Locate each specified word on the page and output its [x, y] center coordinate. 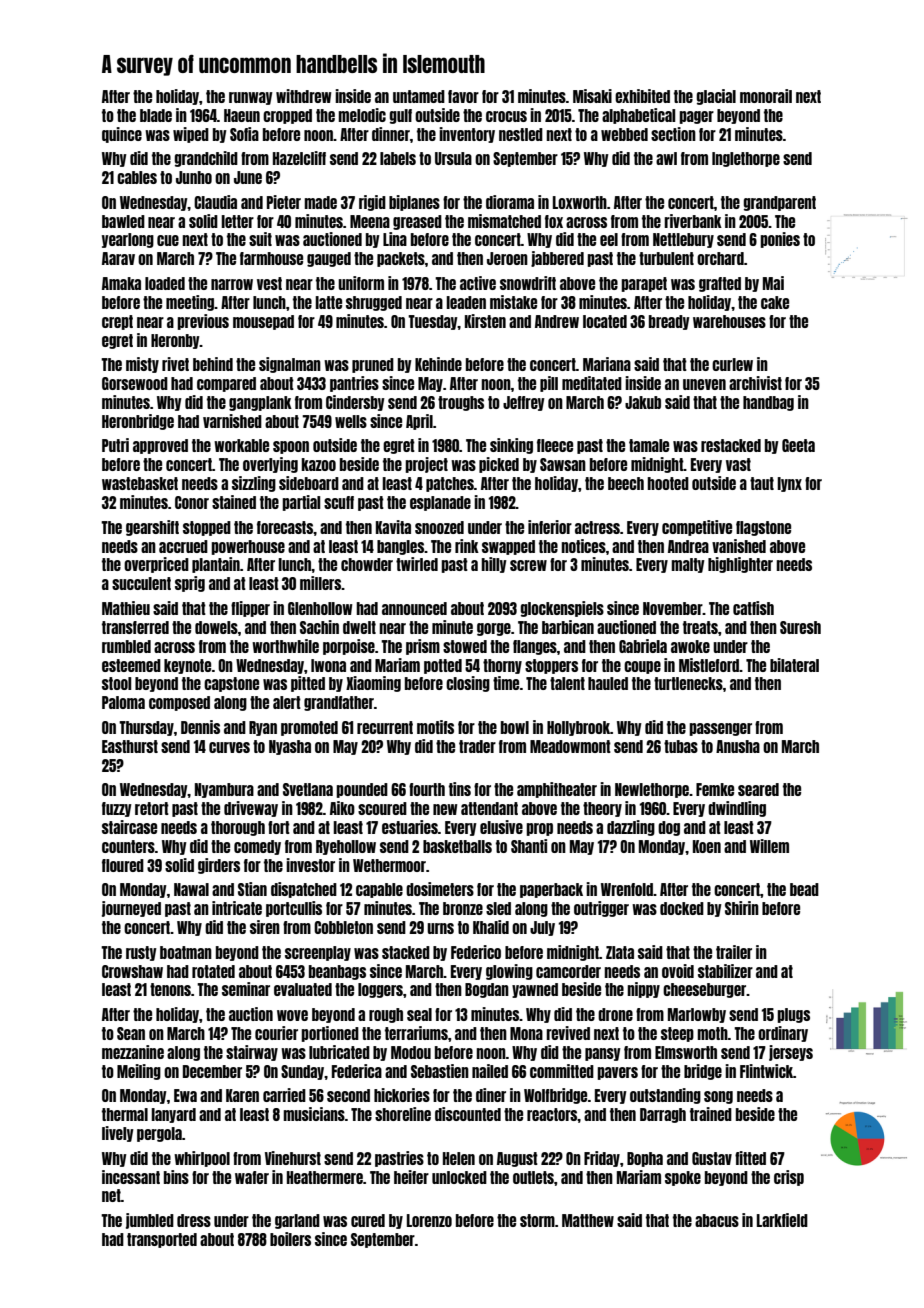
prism [423, 647]
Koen [707, 846]
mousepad [263, 322]
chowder [367, 564]
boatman [186, 952]
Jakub [643, 402]
